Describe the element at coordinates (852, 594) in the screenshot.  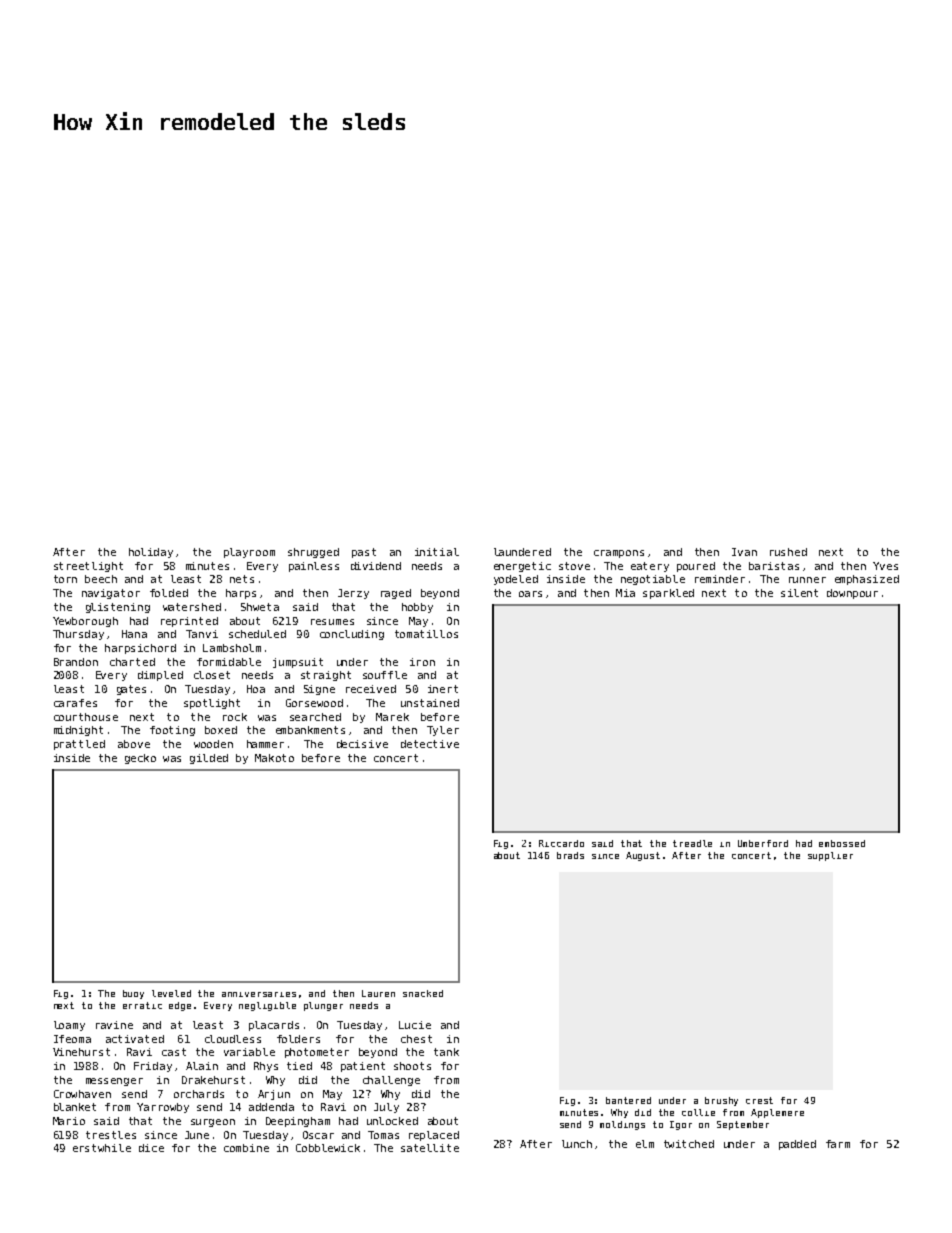
I see `downpour` at that location.
